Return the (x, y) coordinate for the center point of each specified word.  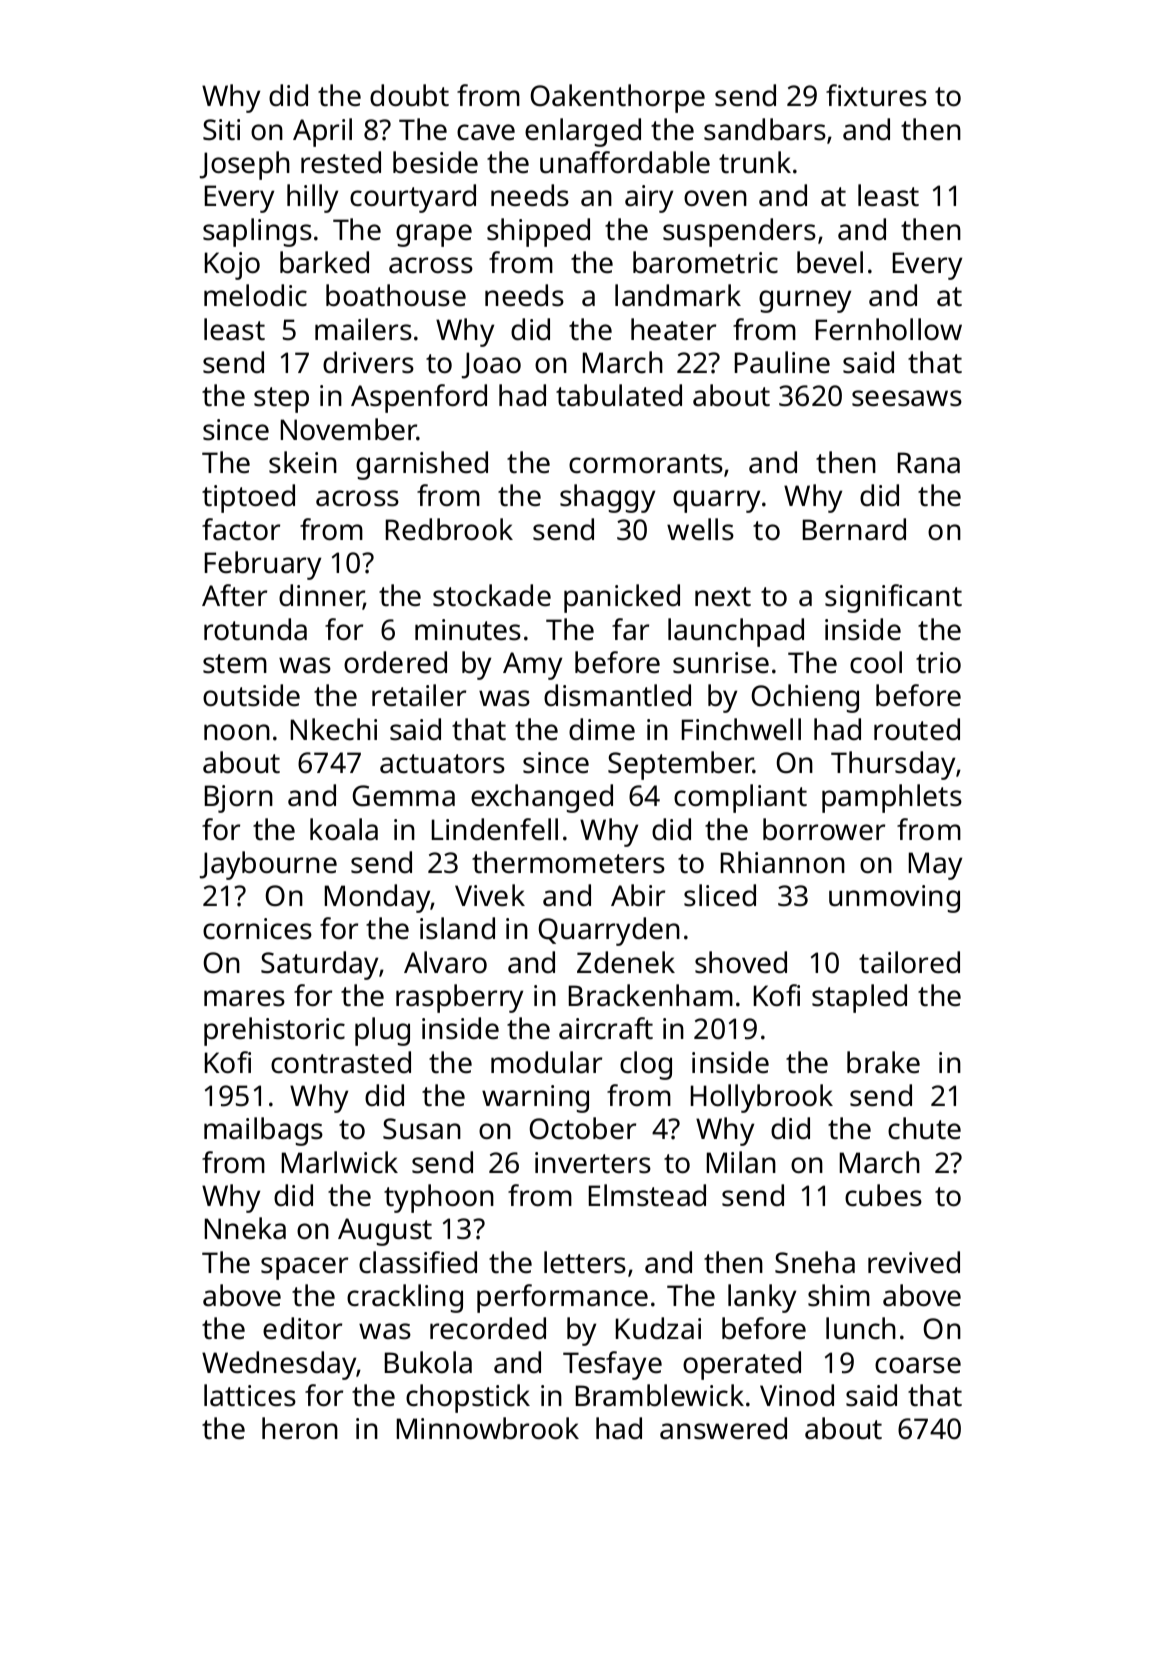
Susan (422, 1129)
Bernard (854, 529)
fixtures (876, 95)
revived (914, 1262)
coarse (918, 1365)
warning (535, 1099)
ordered (395, 662)
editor (302, 1328)
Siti (221, 130)
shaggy (607, 498)
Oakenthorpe (617, 98)
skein (303, 462)
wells (700, 529)
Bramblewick (660, 1395)
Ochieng (805, 698)
